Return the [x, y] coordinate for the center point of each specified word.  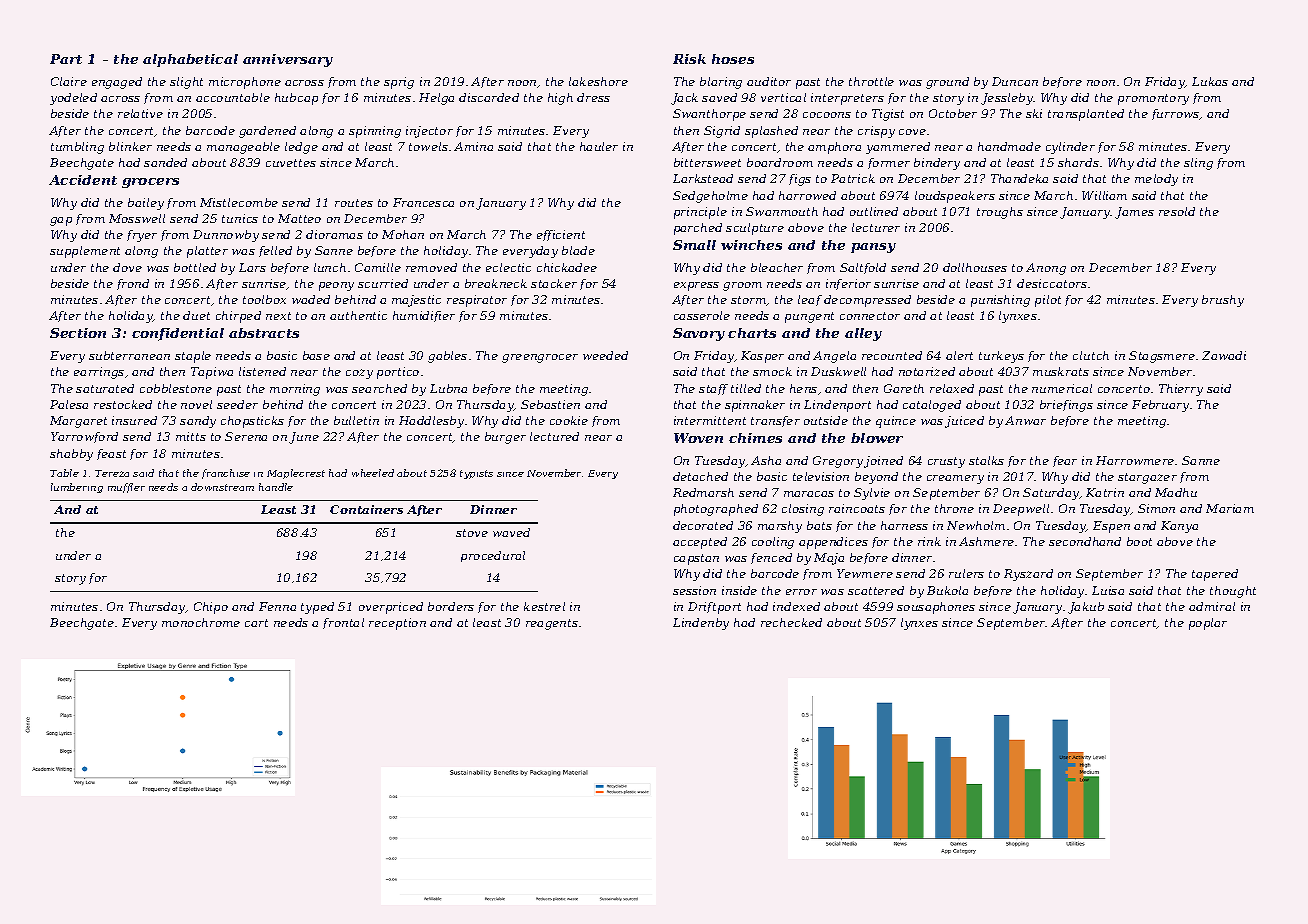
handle [276, 487]
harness [904, 525]
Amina [473, 146]
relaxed [952, 388]
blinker [130, 146]
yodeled [73, 99]
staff [713, 389]
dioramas [334, 234]
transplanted [1086, 115]
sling [1198, 164]
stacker [554, 283]
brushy [1223, 301]
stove [472, 533]
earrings [99, 373]
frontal [343, 623]
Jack [684, 99]
